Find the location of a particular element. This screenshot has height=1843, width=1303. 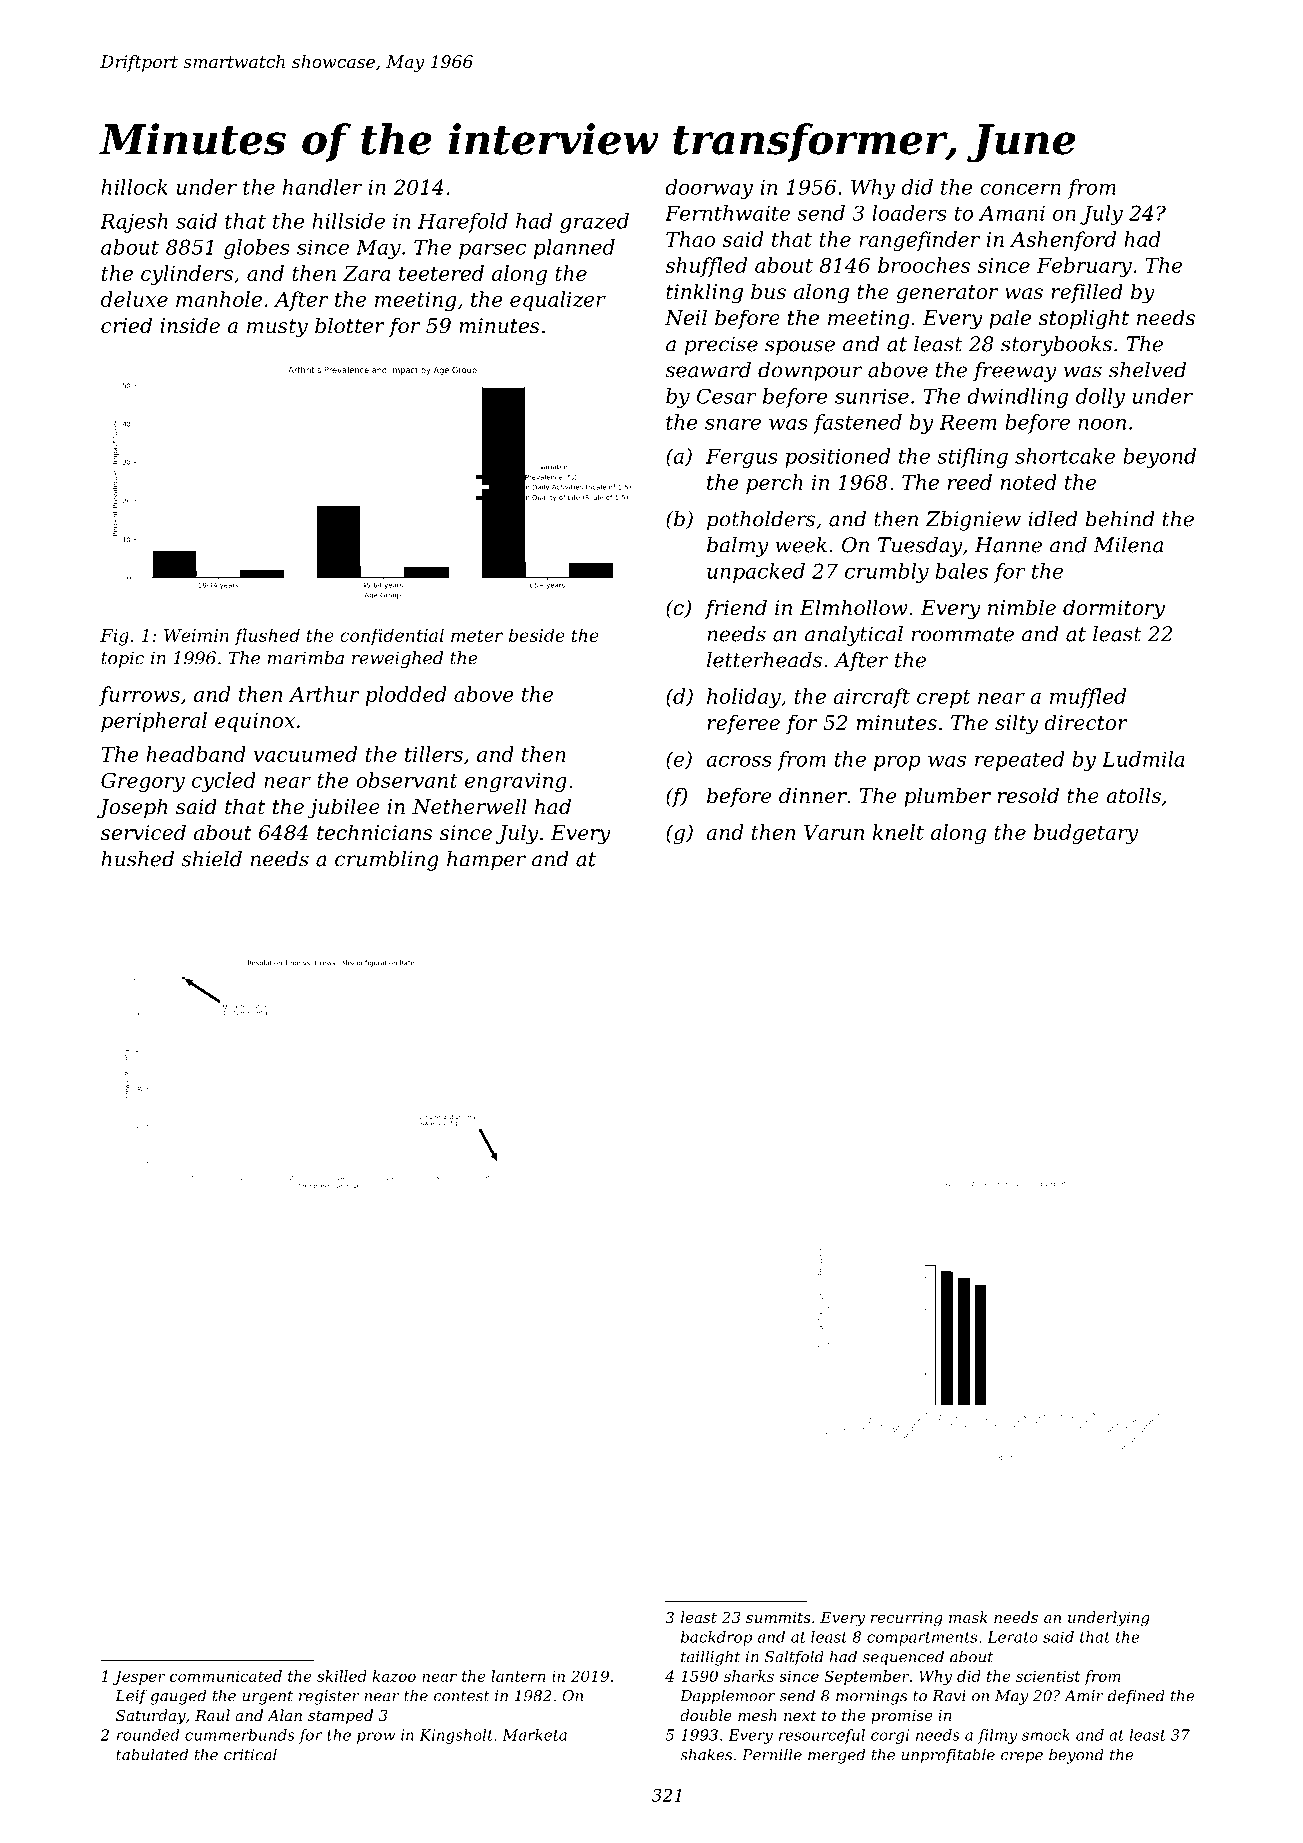

concern is located at coordinates (1020, 189).
